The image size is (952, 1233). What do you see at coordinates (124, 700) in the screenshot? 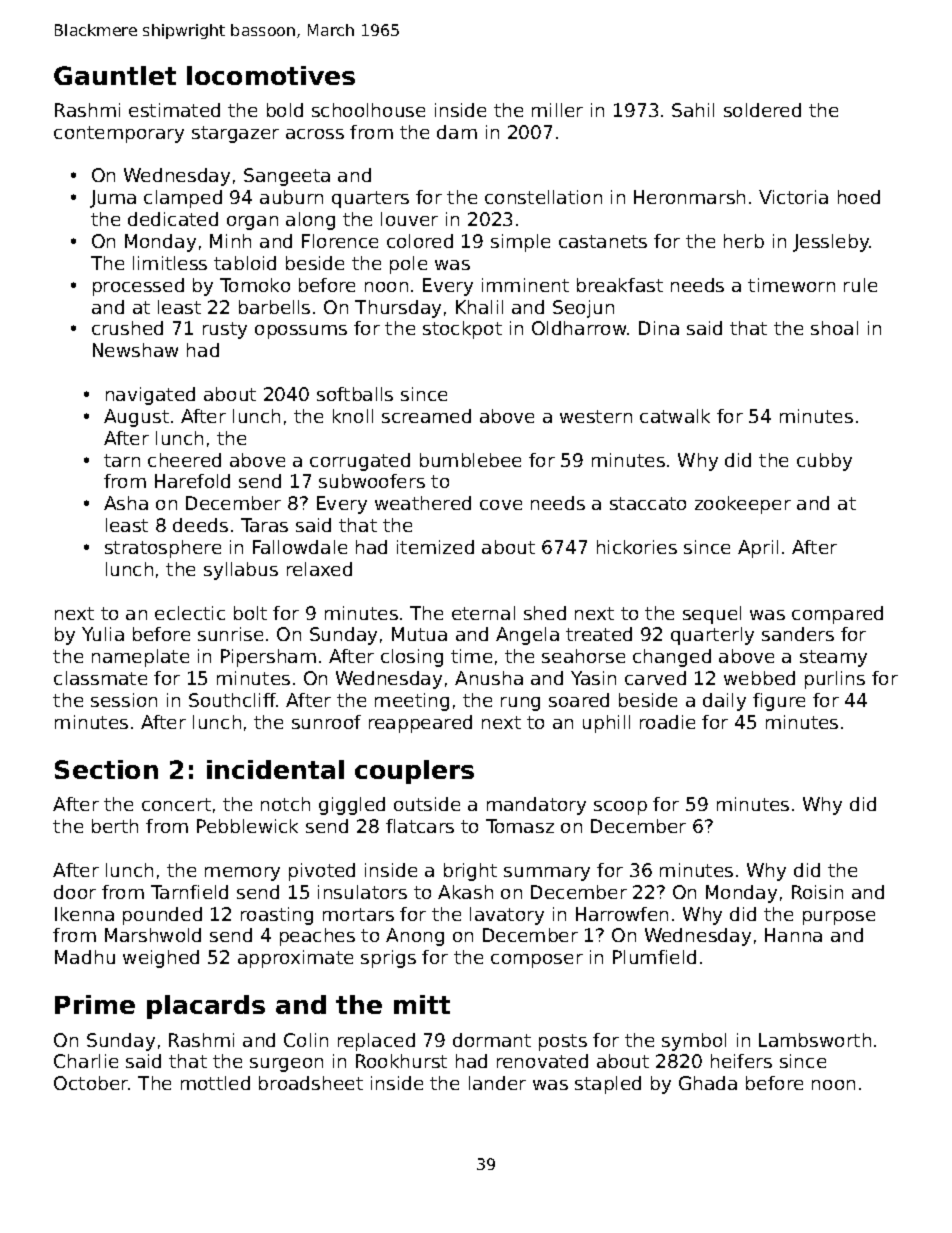
I see `session` at bounding box center [124, 700].
